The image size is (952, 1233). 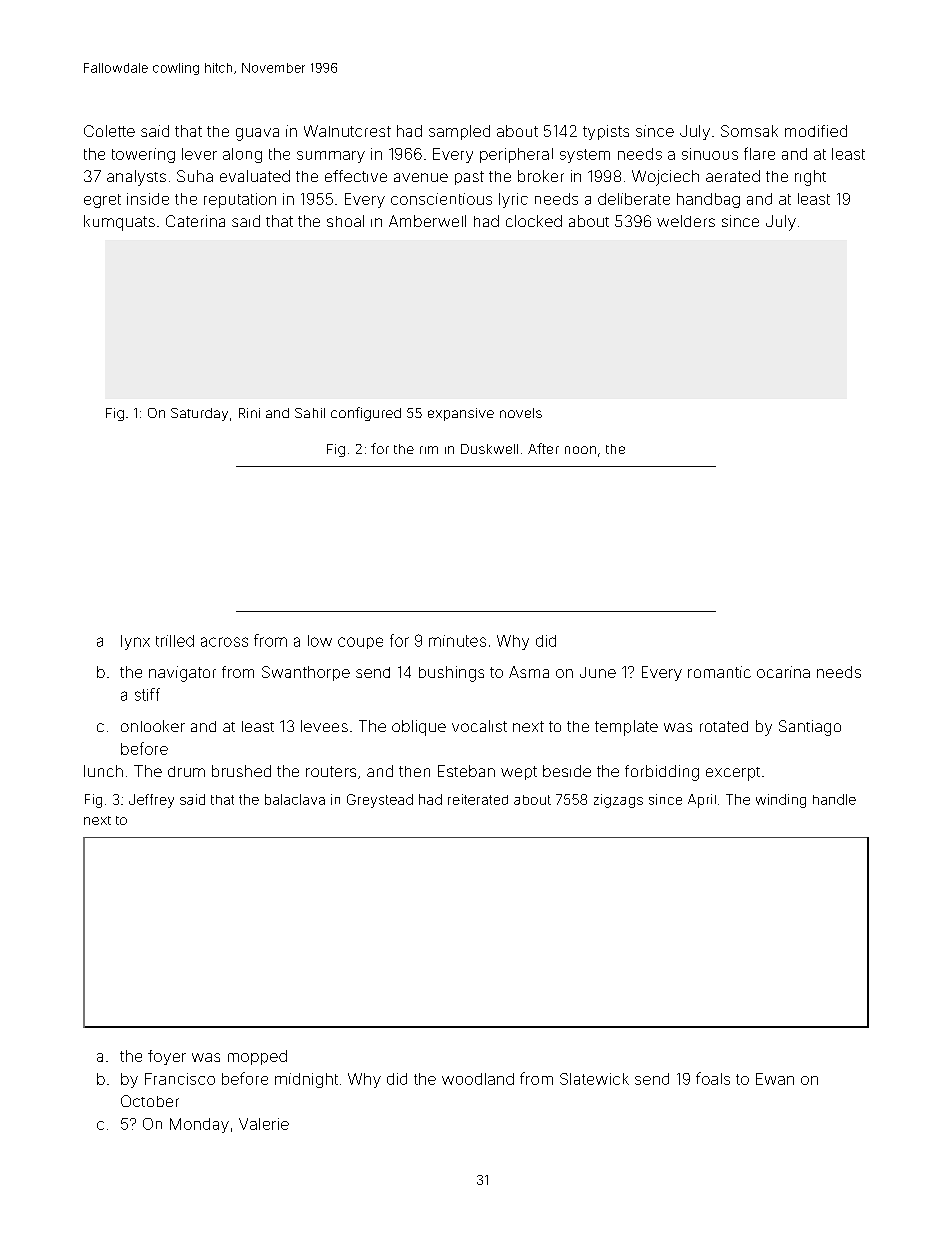 What do you see at coordinates (580, 450) in the screenshot?
I see `noon` at bounding box center [580, 450].
